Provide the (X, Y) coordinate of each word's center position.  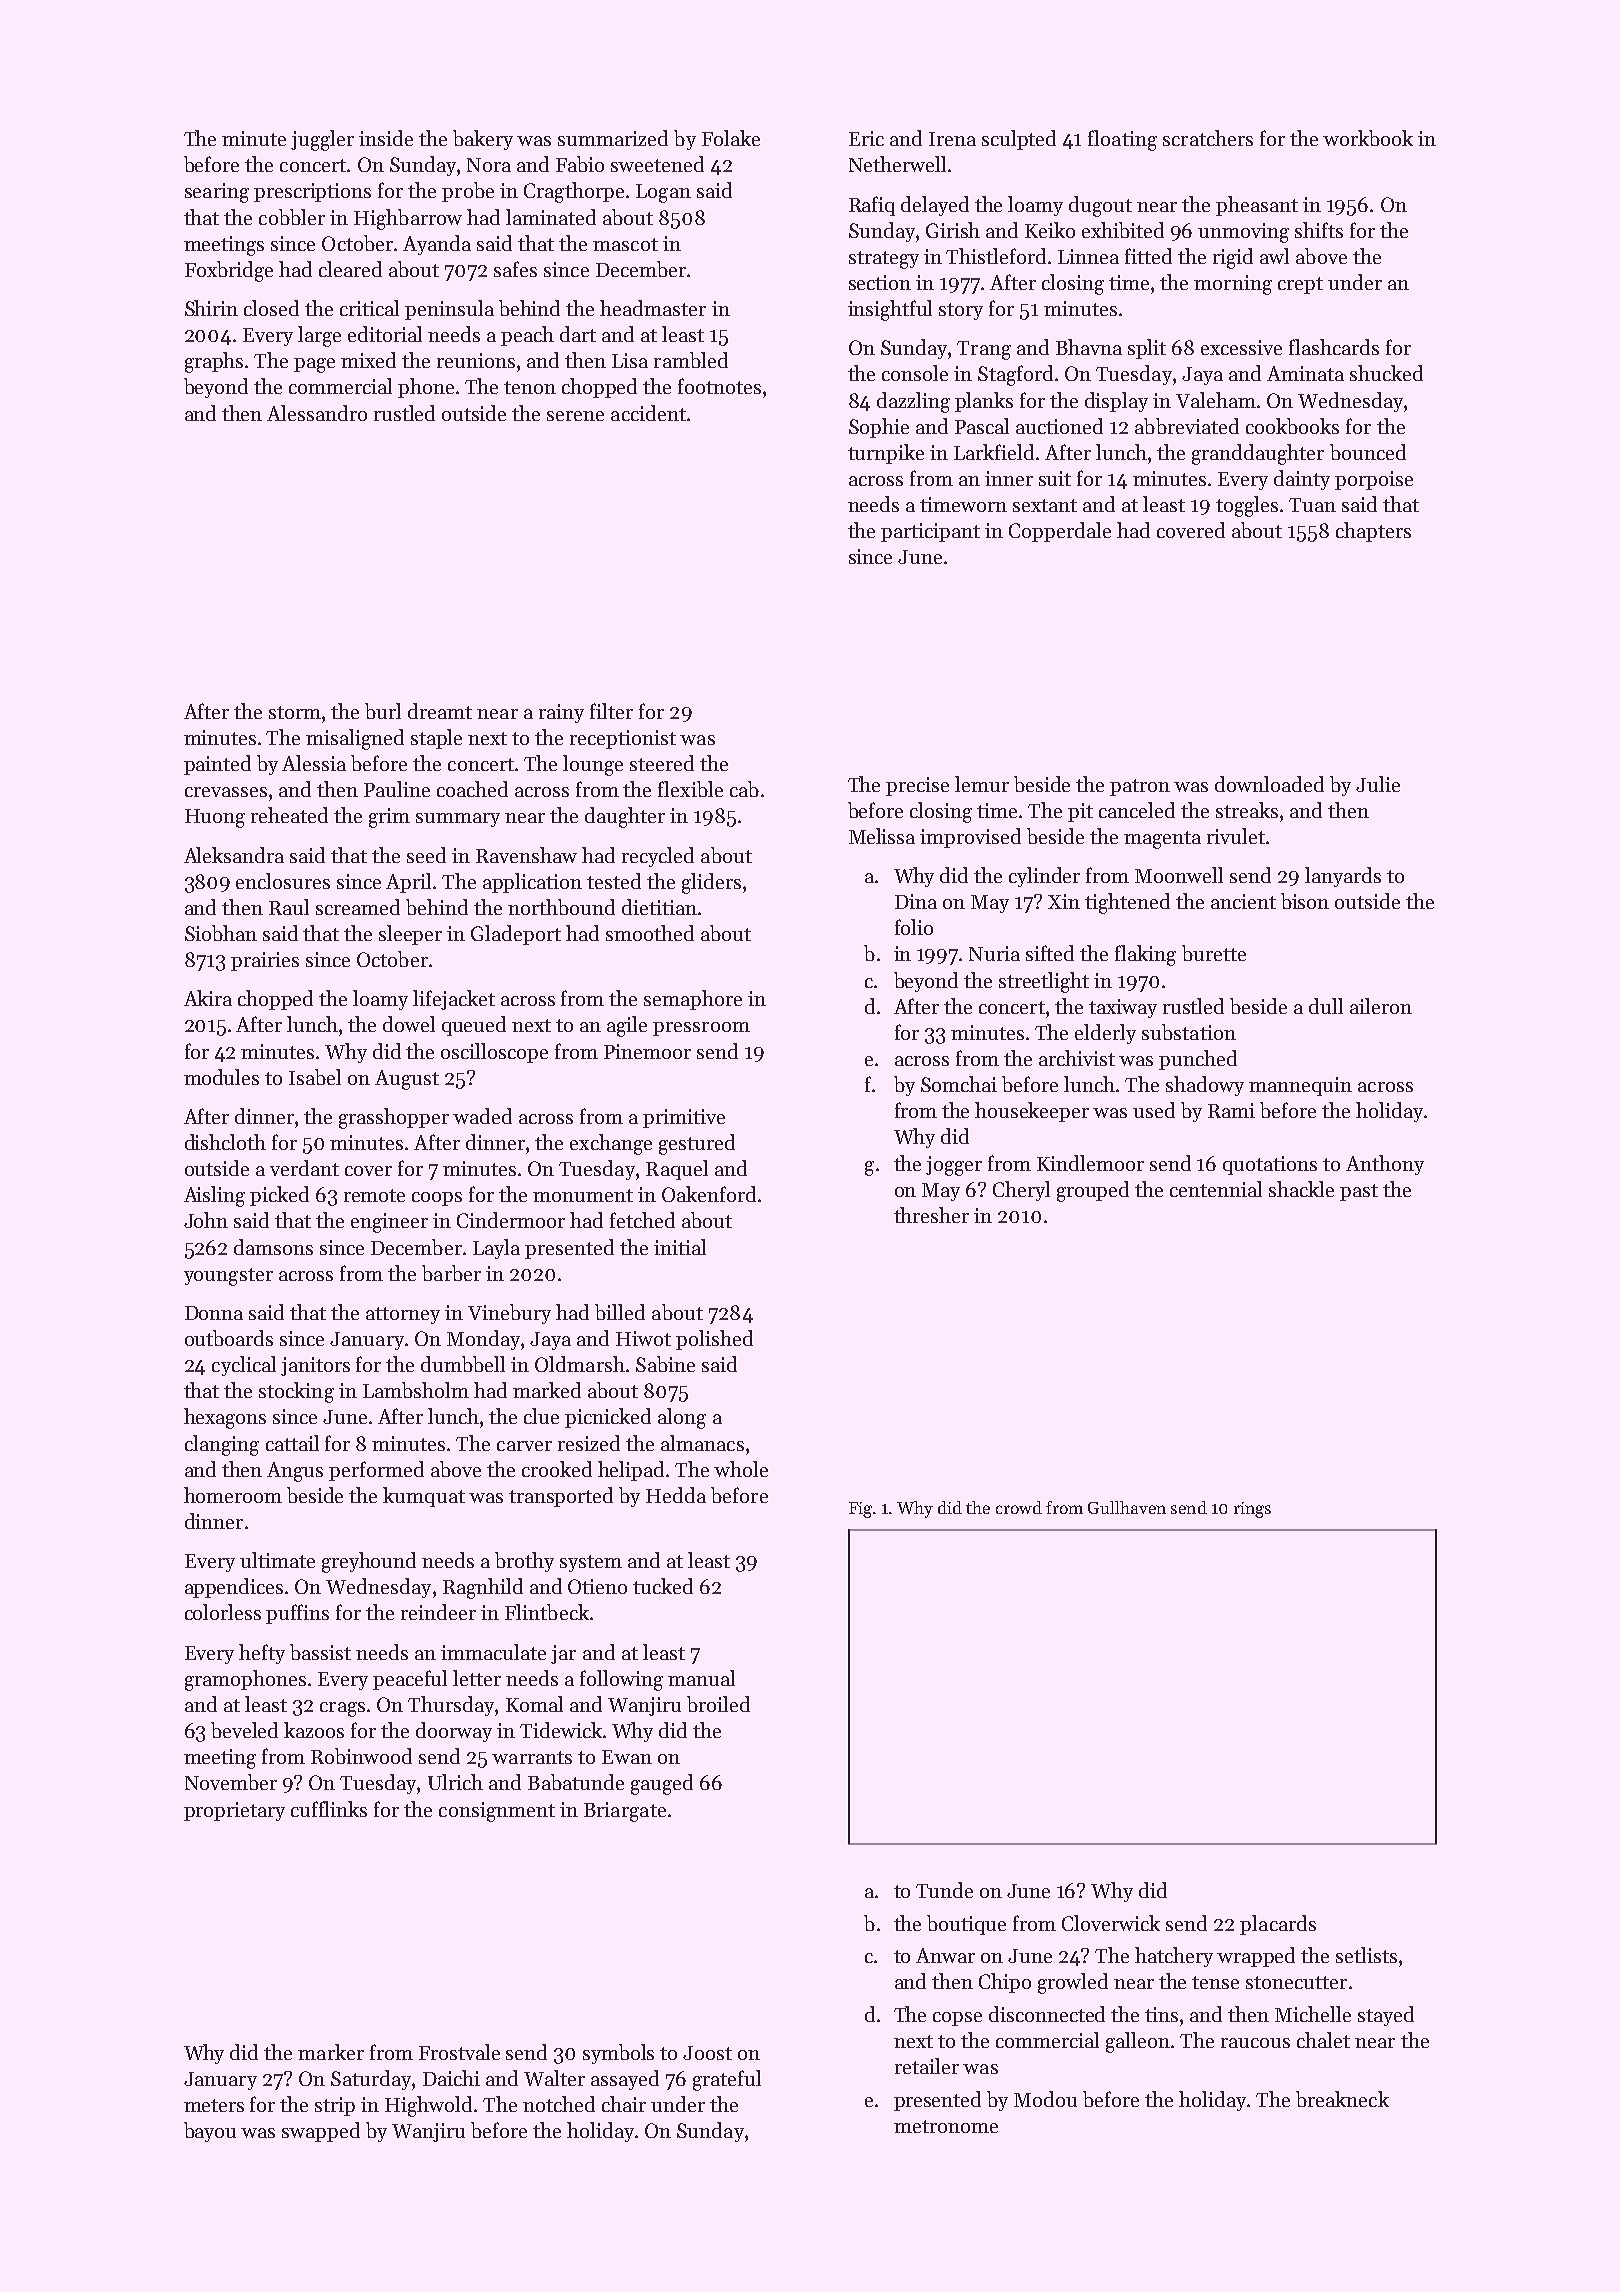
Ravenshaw (526, 855)
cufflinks (329, 1809)
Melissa (882, 836)
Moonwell (1179, 875)
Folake (731, 138)
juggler (322, 140)
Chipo (1005, 1983)
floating (1122, 140)
